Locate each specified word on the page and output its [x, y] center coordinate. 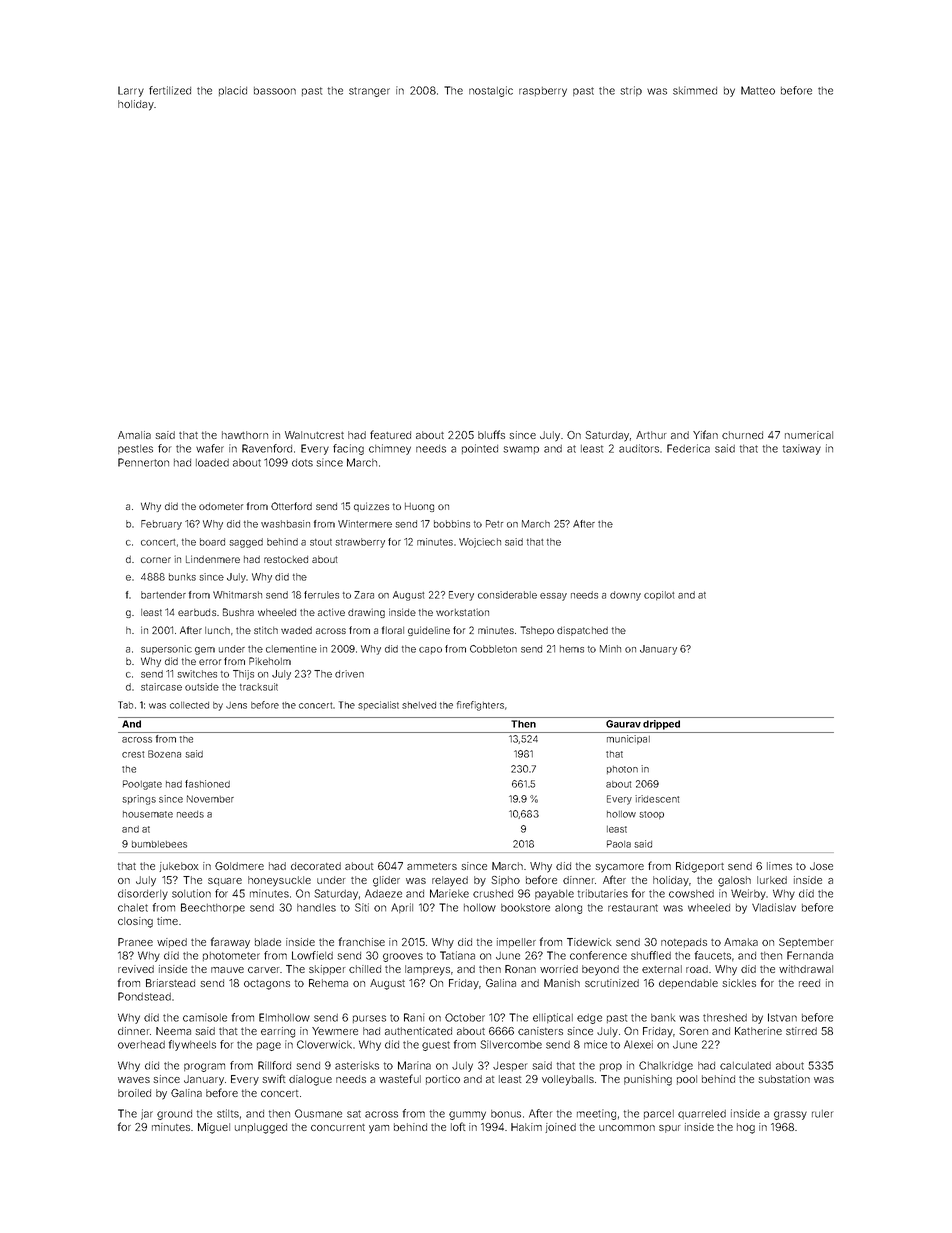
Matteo [758, 90]
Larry [131, 91]
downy [625, 596]
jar [147, 1114]
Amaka [741, 942]
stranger [369, 92]
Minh [610, 649]
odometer [221, 506]
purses [369, 1019]
